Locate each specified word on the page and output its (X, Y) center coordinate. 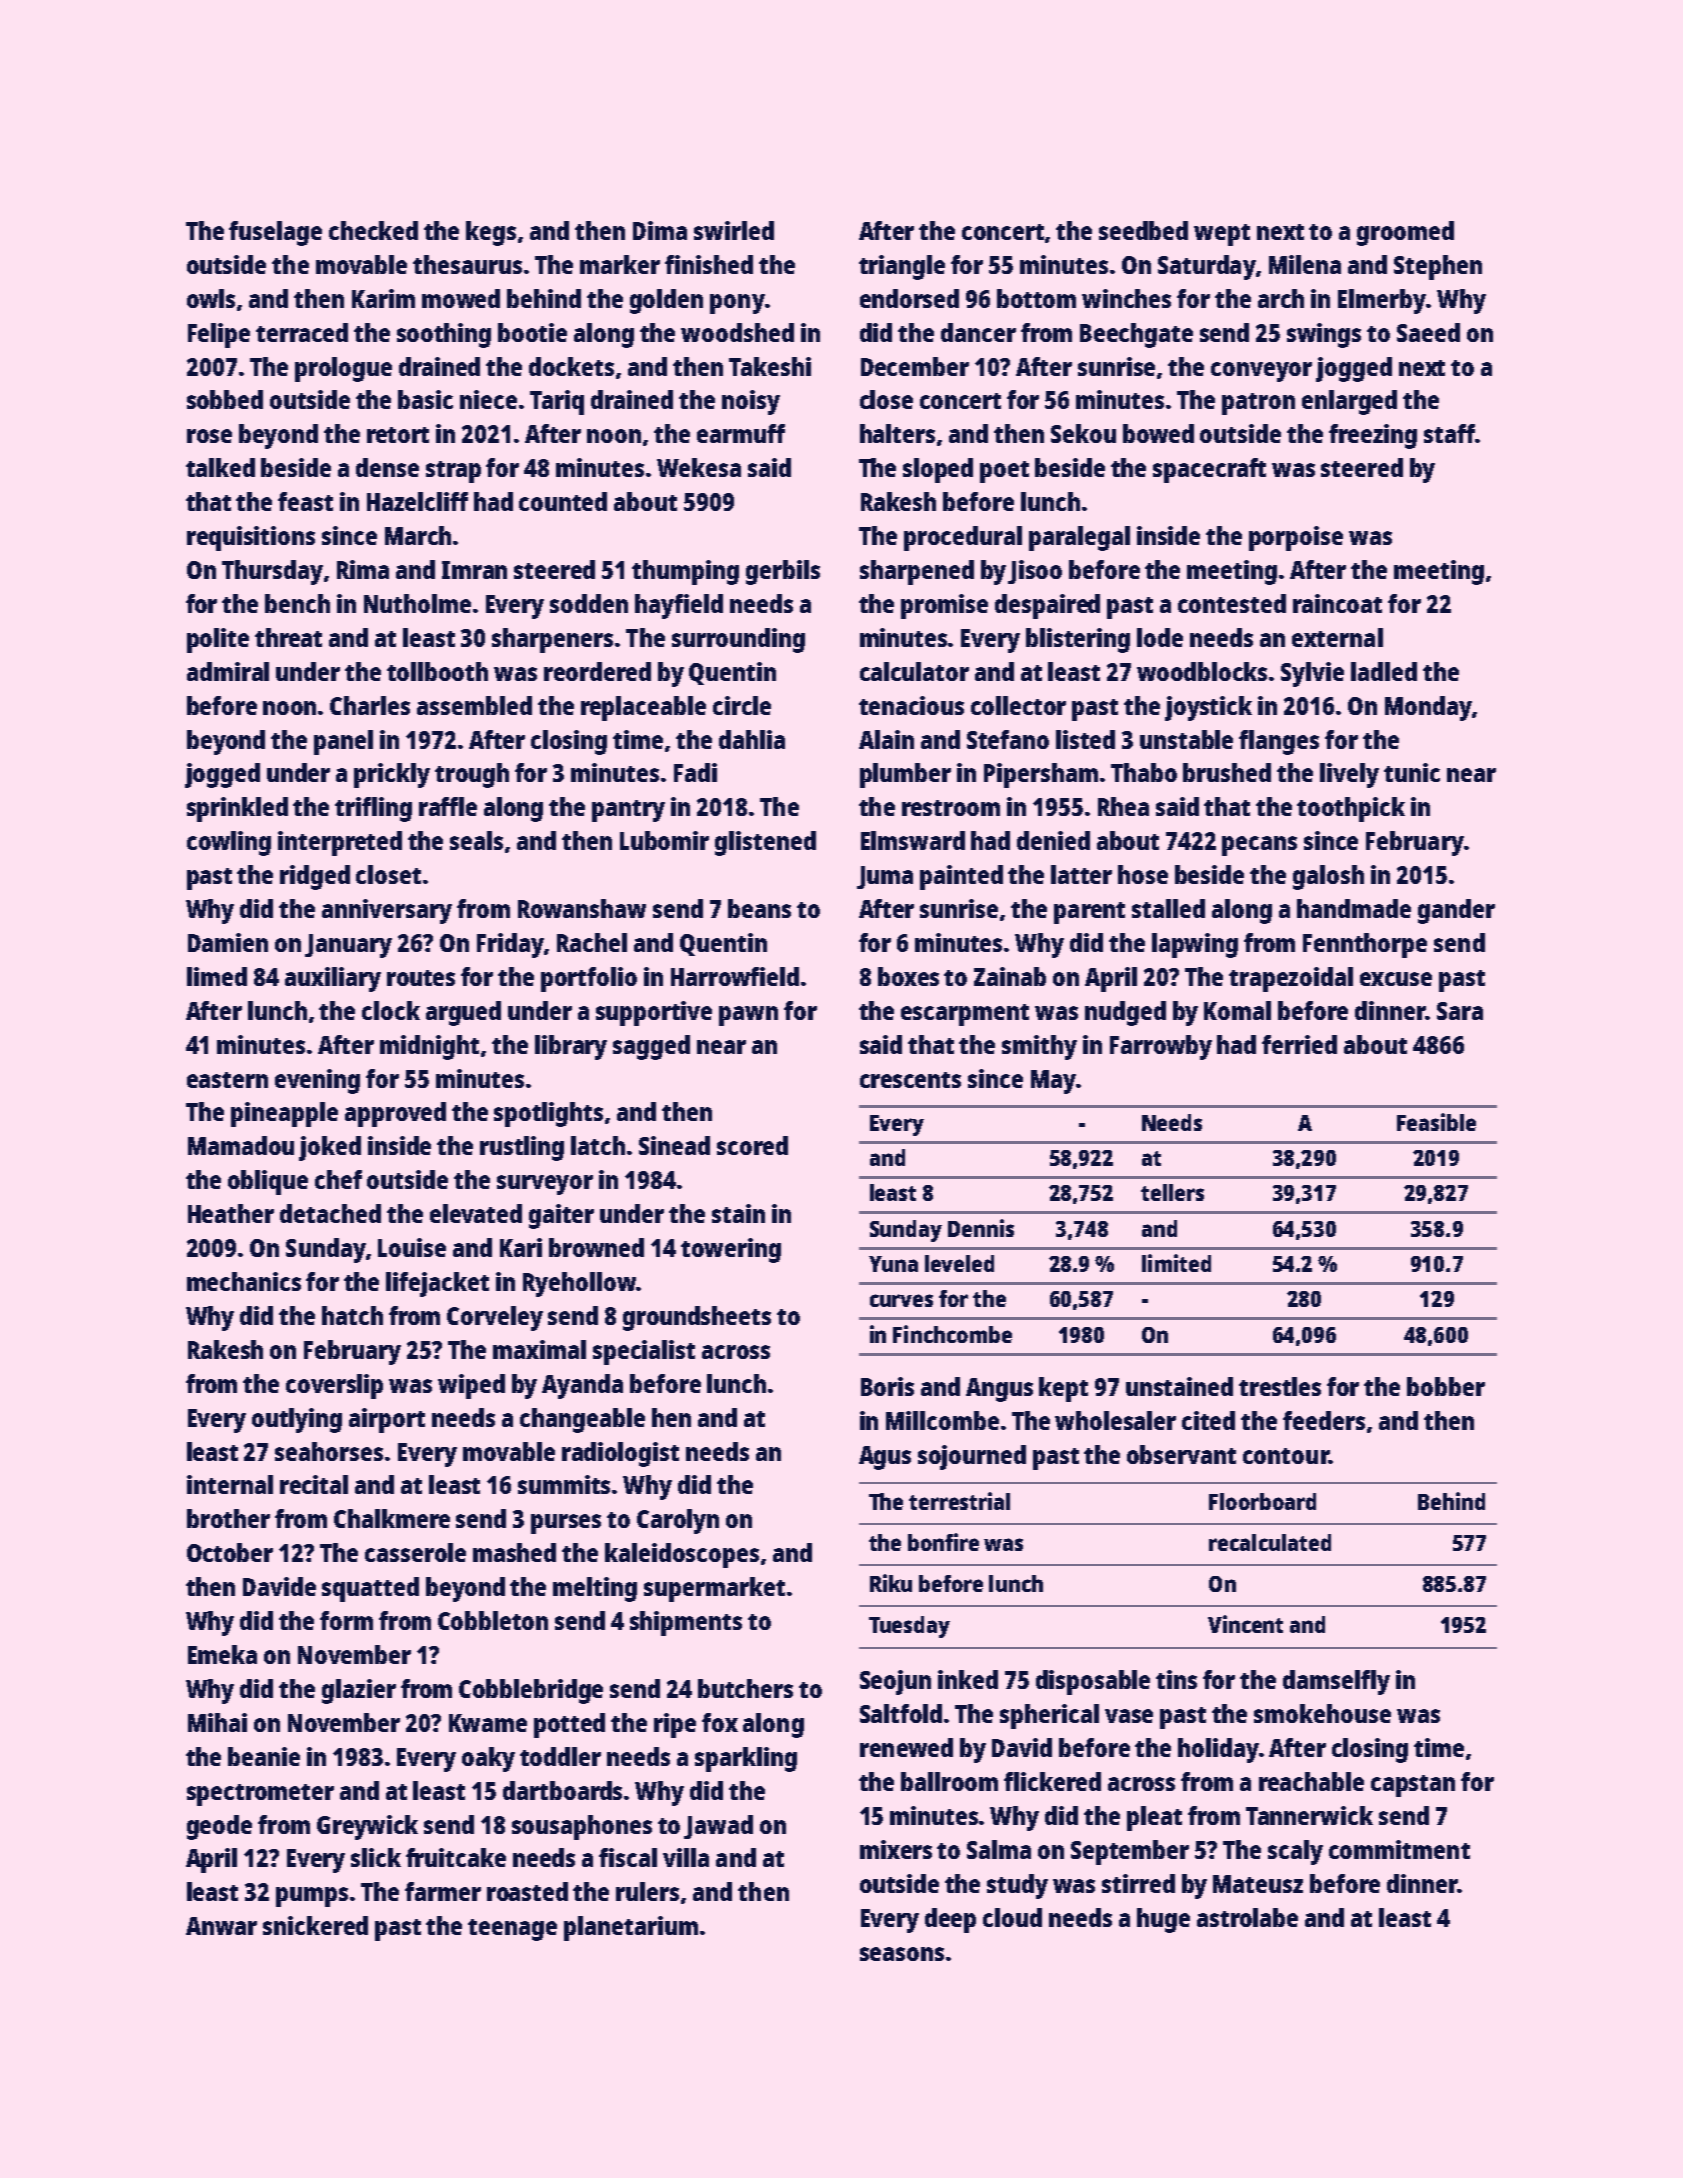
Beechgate (1136, 335)
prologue (343, 369)
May (1053, 1082)
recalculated (1270, 1542)
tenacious (911, 705)
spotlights (548, 1114)
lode (1160, 637)
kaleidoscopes (682, 1555)
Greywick (367, 1827)
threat (288, 637)
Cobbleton (493, 1620)
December (915, 366)
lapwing (1195, 945)
